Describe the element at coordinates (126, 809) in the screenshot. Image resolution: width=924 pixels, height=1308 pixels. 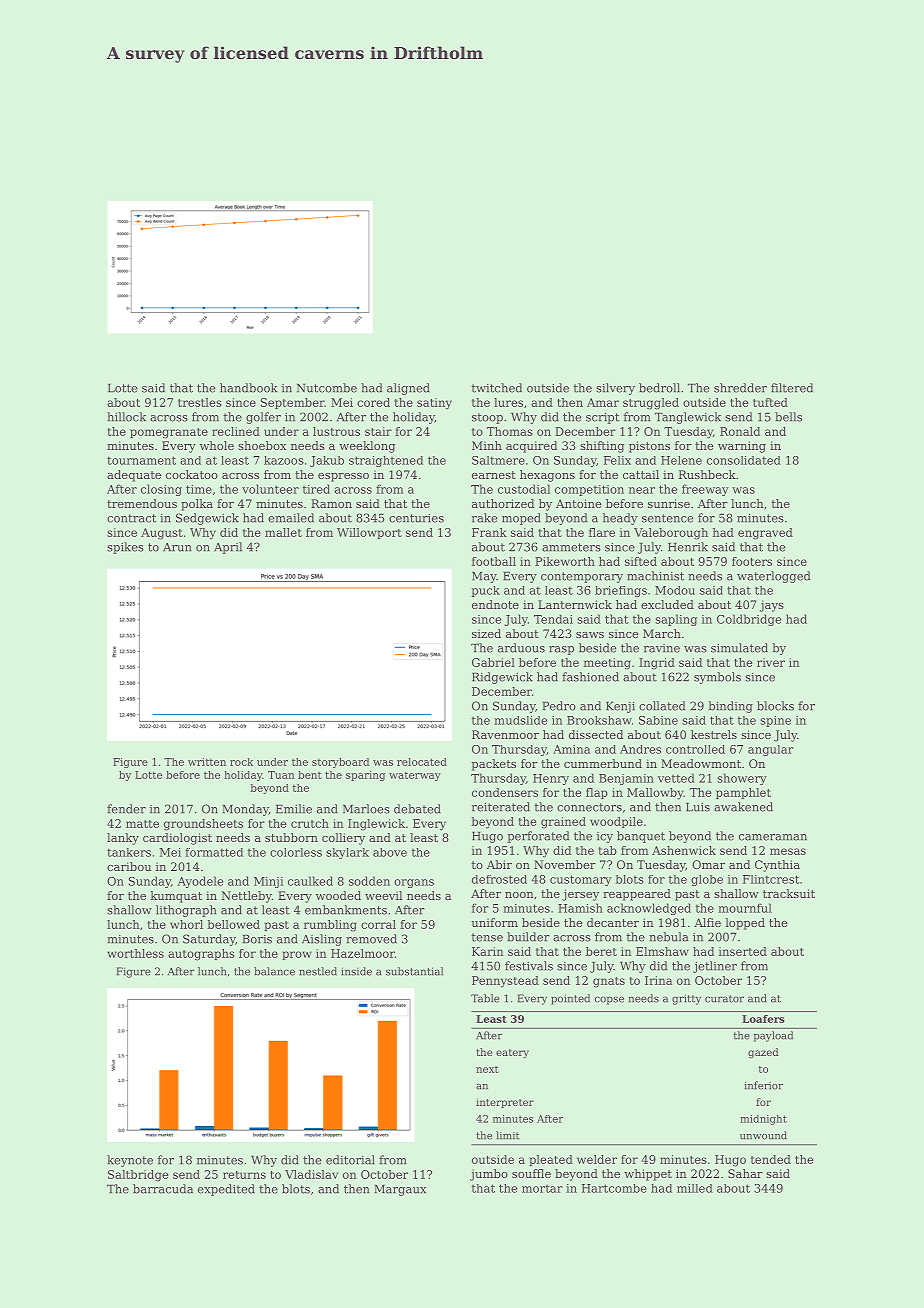
I see `fender` at that location.
